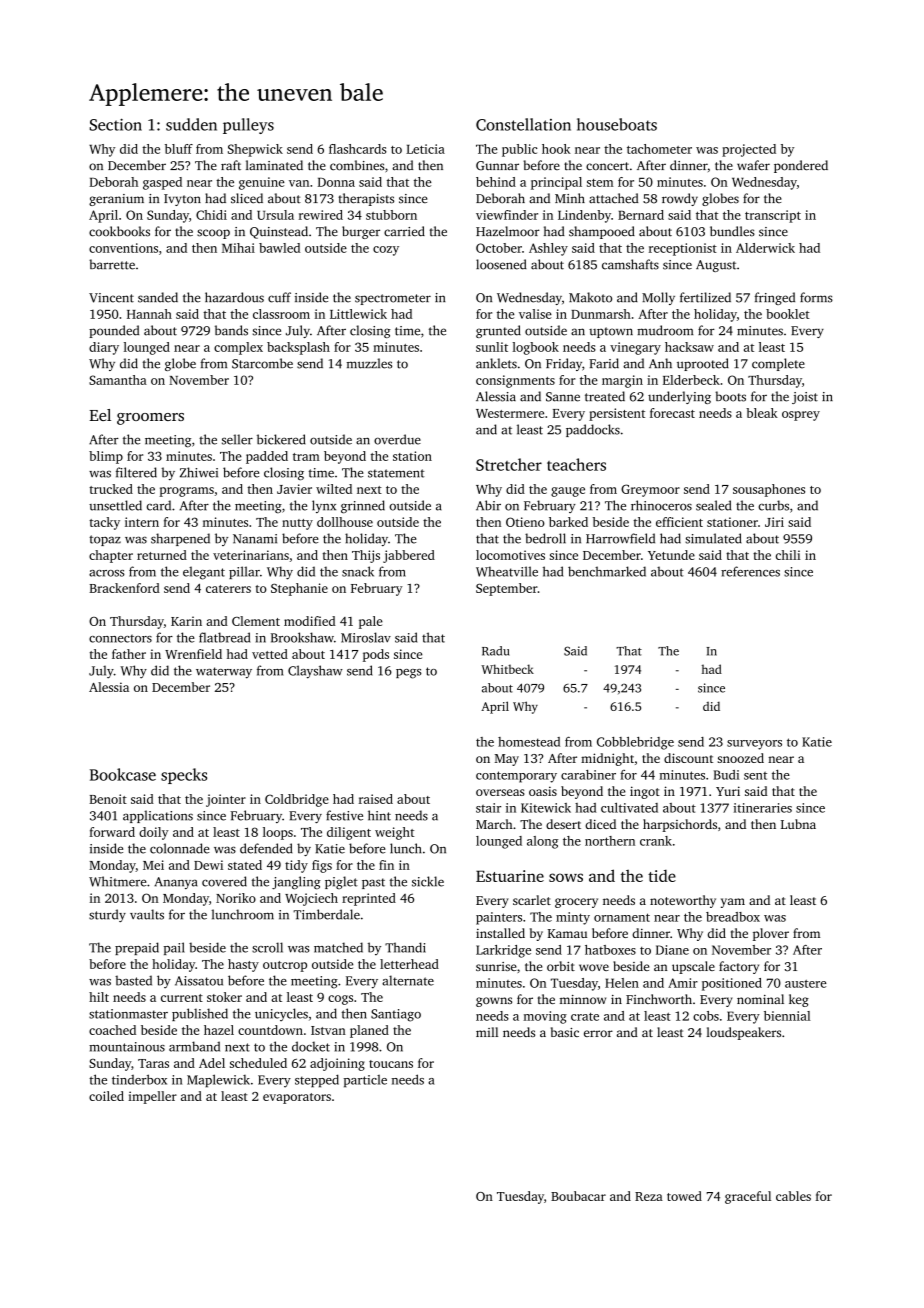 This image has height=1308, width=924. Describe the element at coordinates (507, 571) in the image. I see `Wheatville` at that location.
